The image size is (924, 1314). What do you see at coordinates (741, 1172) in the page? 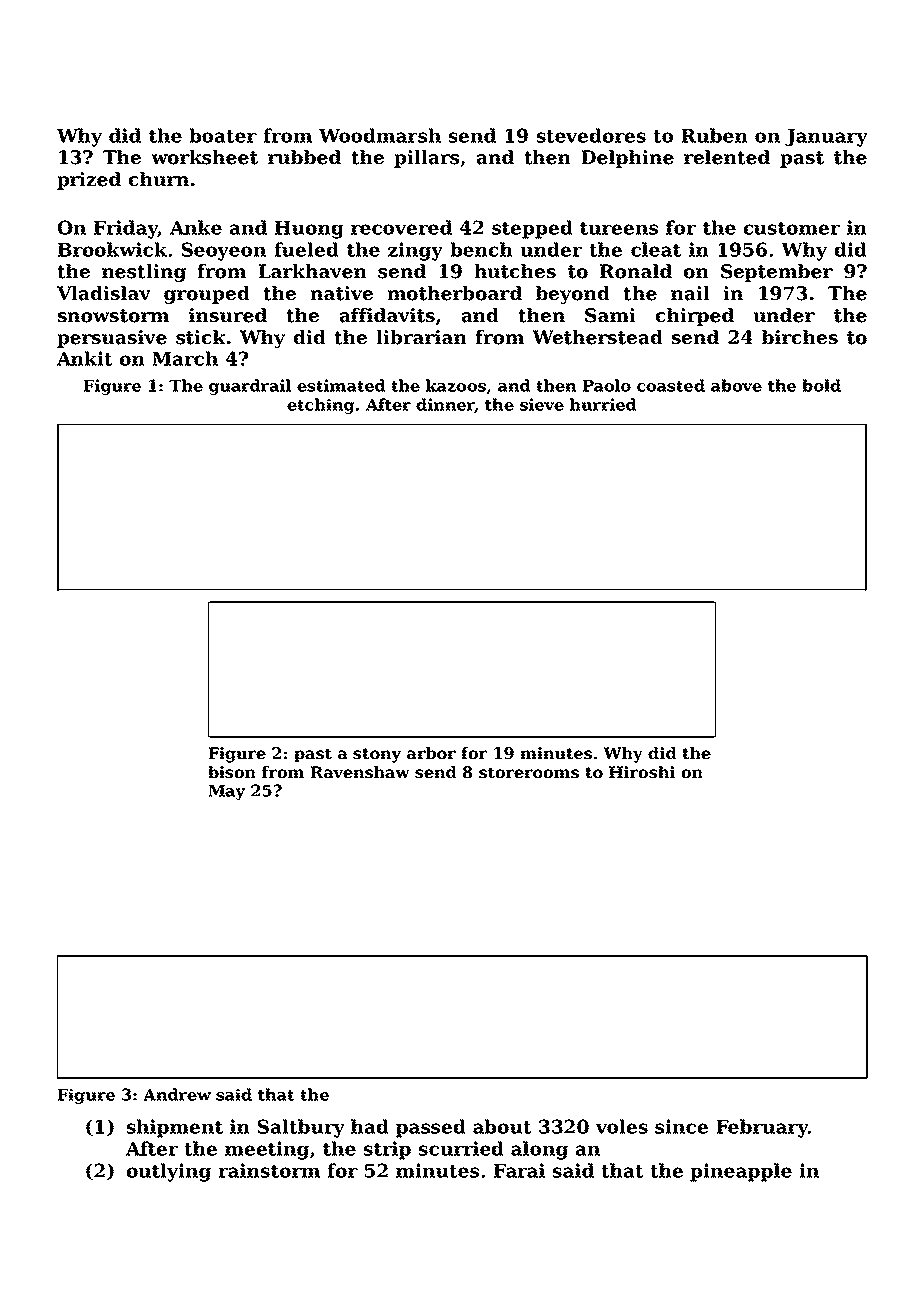
I see `pineapple` at bounding box center [741, 1172].
